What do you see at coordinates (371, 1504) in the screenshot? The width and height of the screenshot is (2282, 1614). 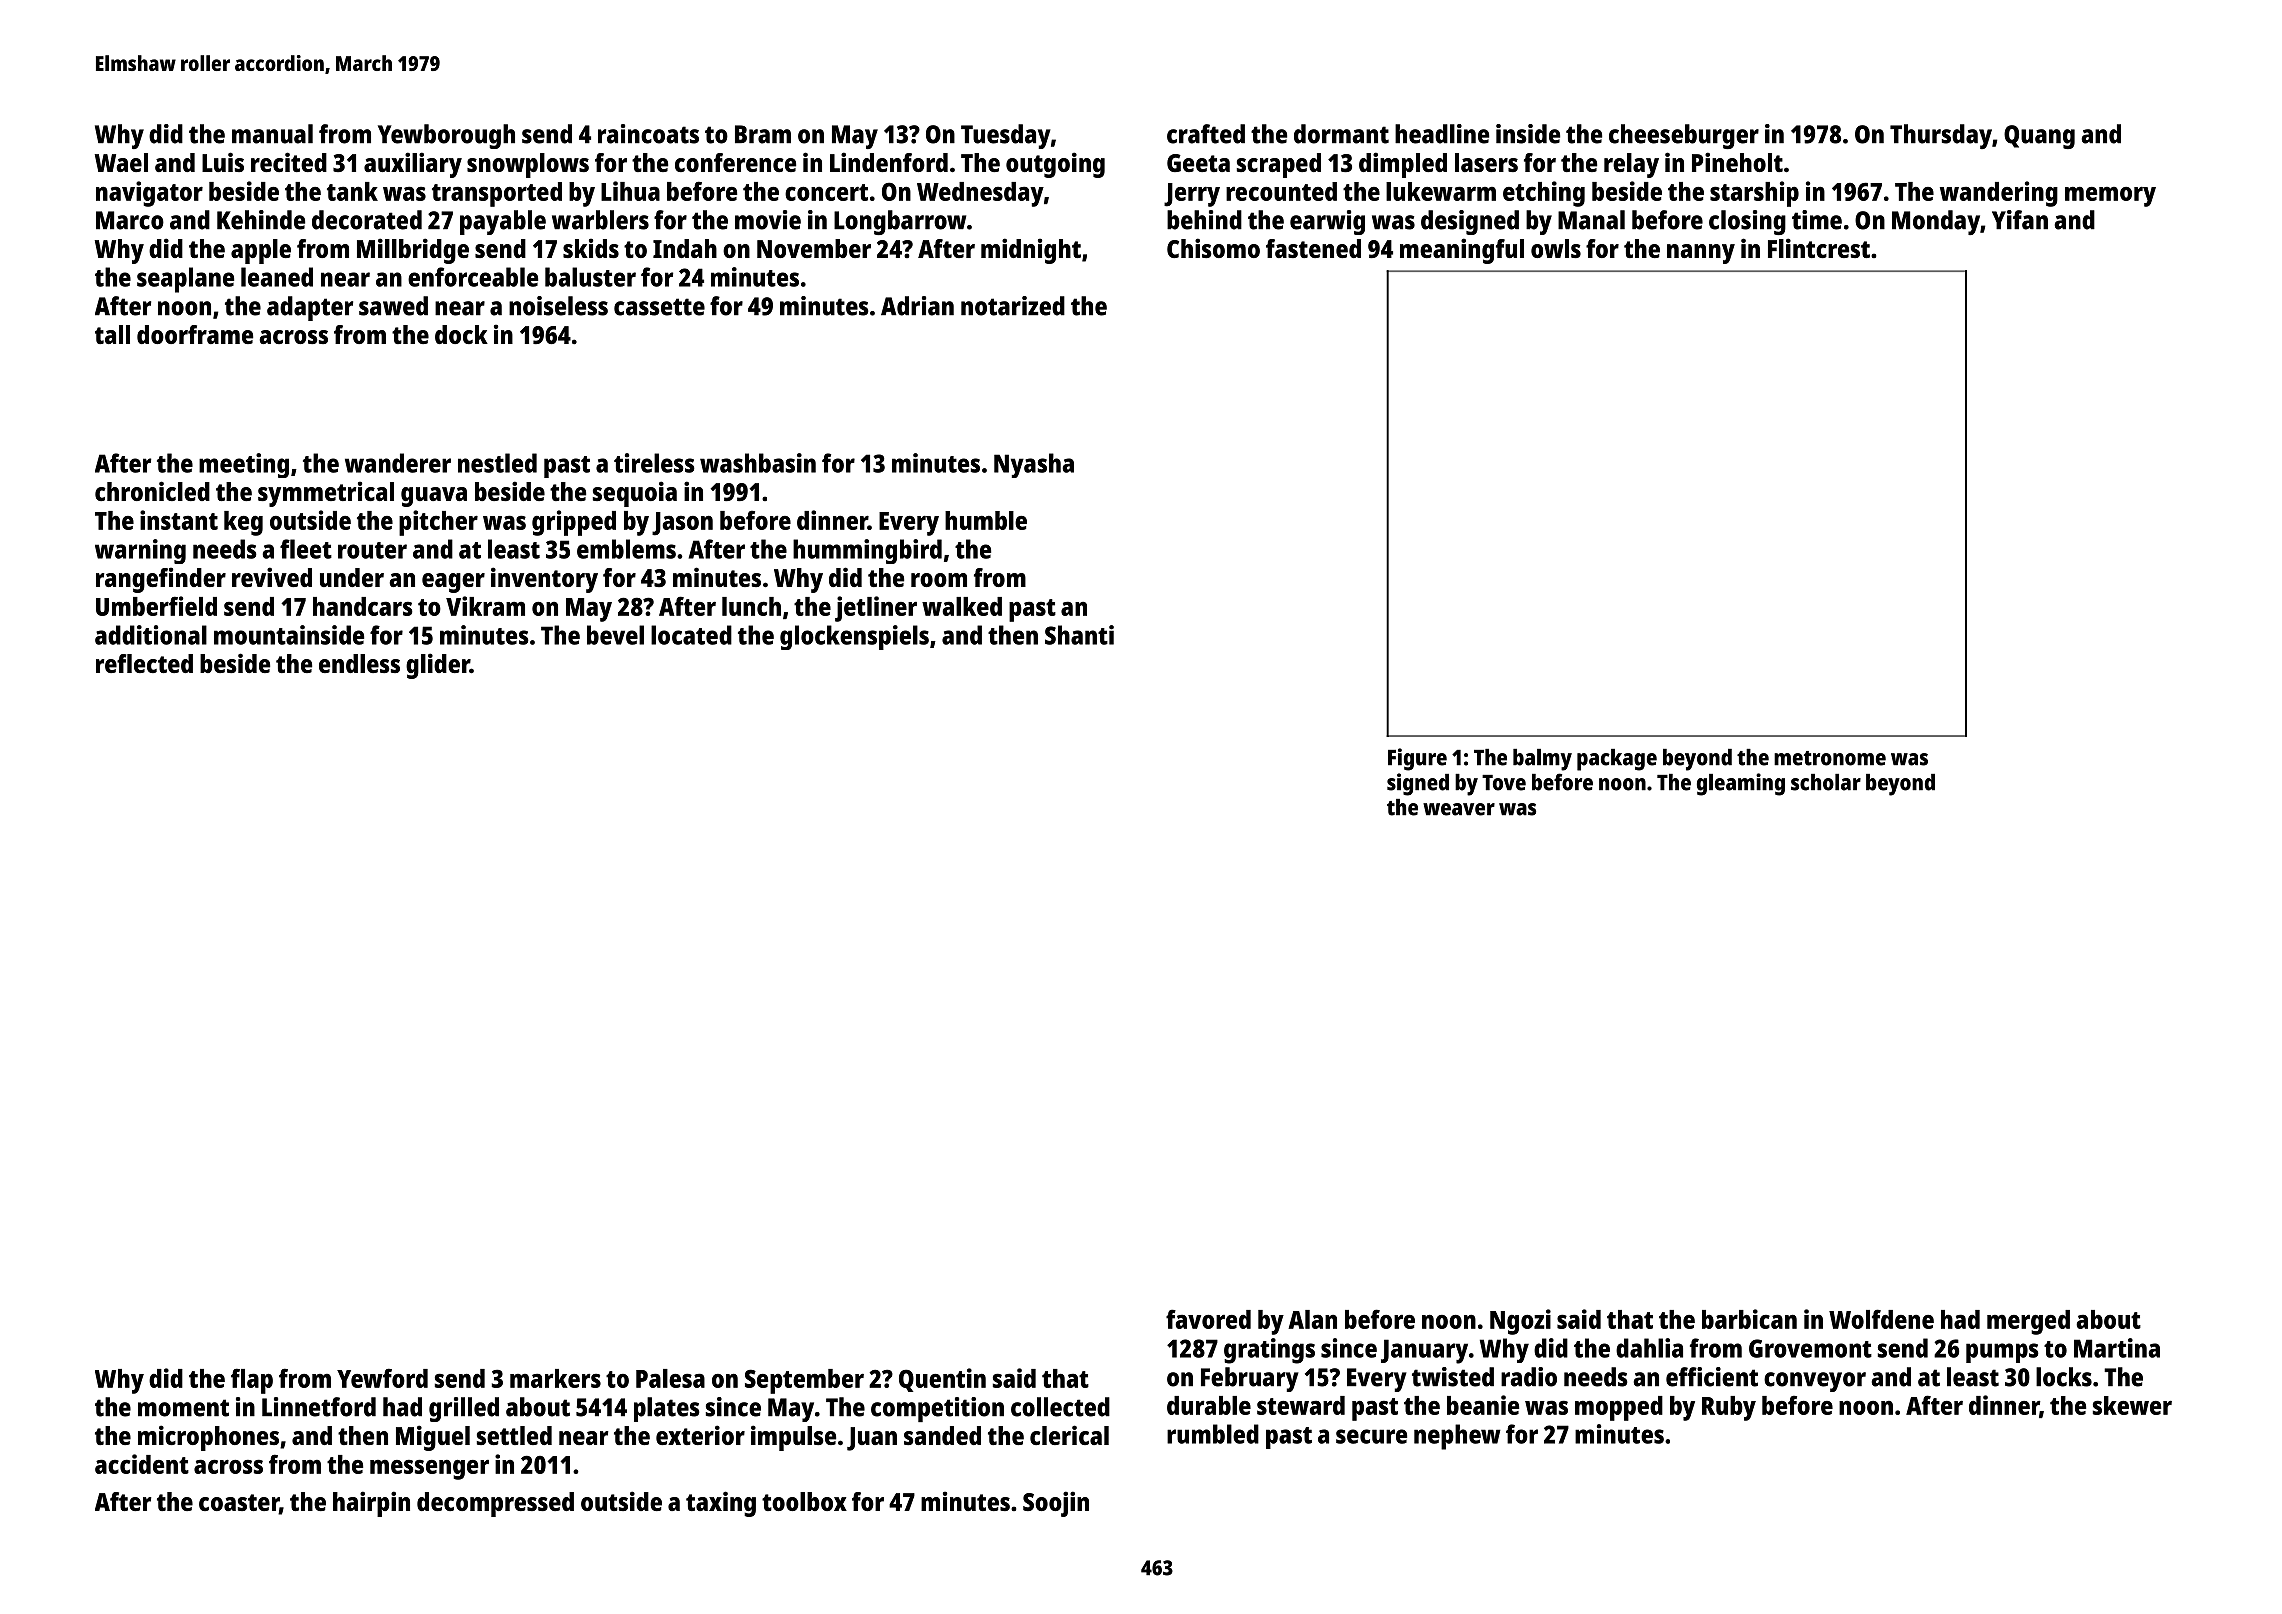 I see `hairpin` at bounding box center [371, 1504].
